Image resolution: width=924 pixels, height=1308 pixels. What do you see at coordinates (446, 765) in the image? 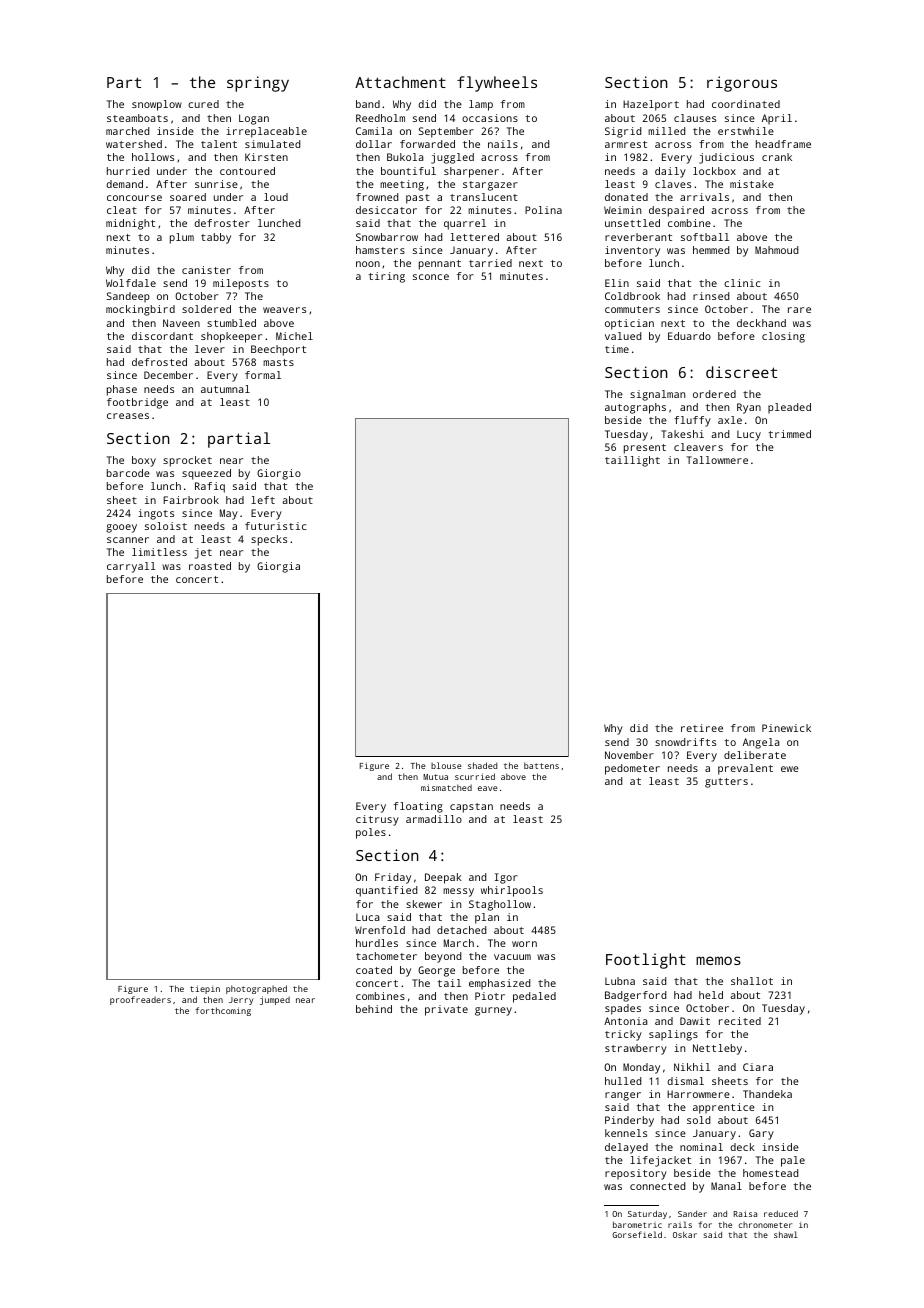
I see `blouse` at bounding box center [446, 765].
